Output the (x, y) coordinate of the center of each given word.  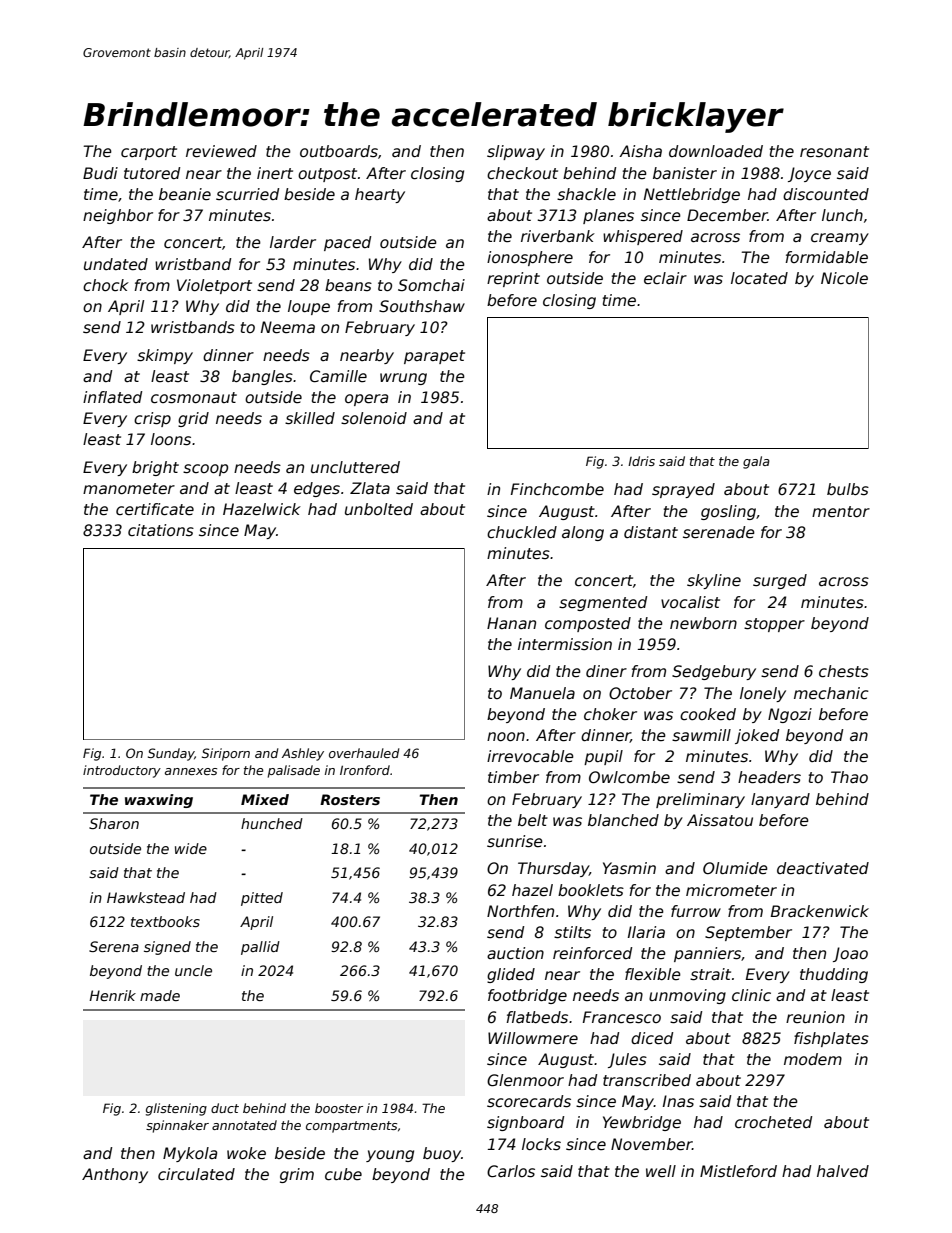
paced (347, 243)
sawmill (701, 735)
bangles (262, 377)
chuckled (522, 532)
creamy (840, 239)
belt (533, 820)
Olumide (735, 868)
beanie (185, 194)
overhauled (364, 753)
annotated (244, 1125)
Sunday (171, 754)
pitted (262, 899)
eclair (665, 278)
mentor (841, 512)
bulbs (848, 489)
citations (161, 530)
